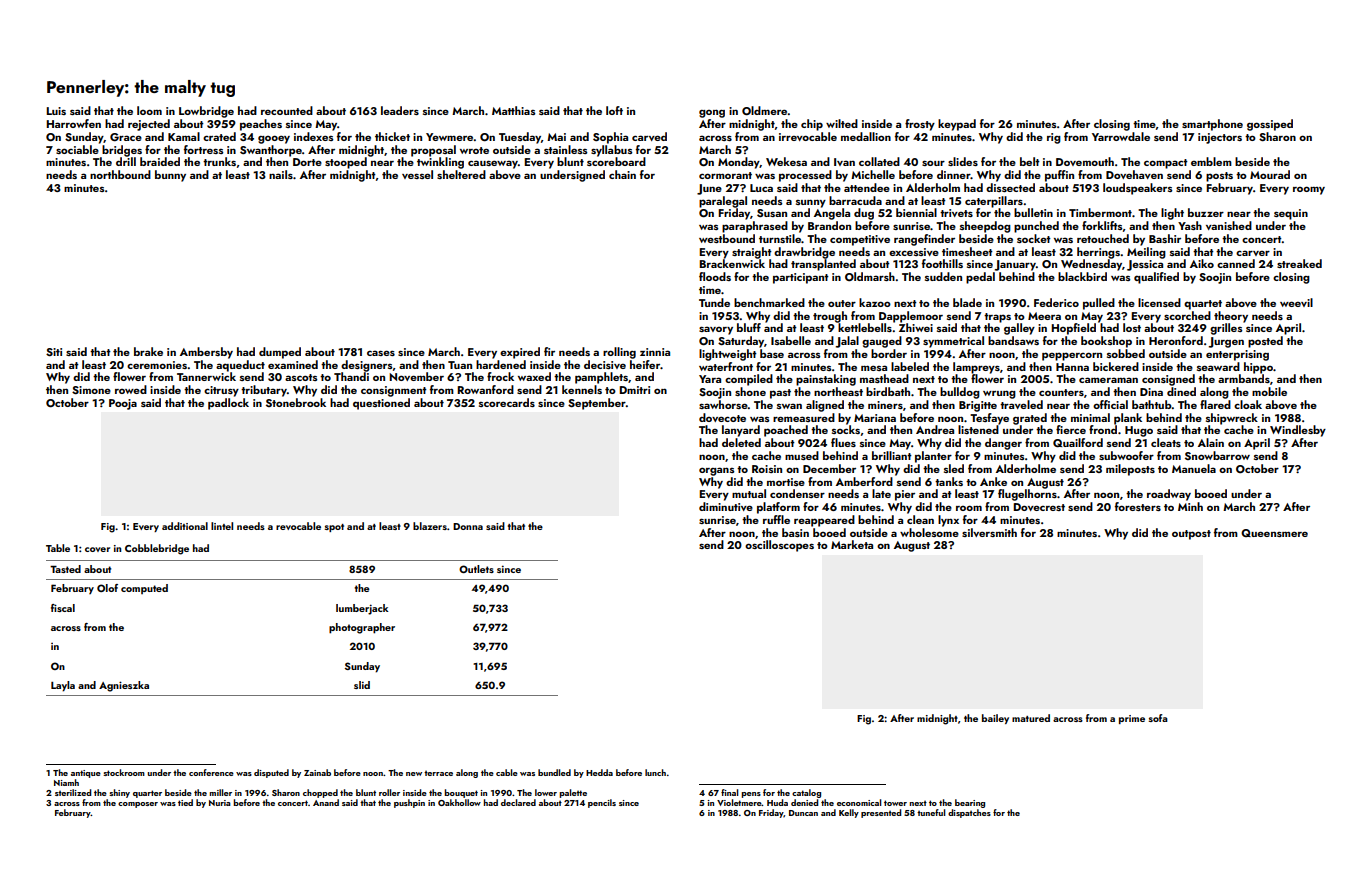 The width and height of the screenshot is (1372, 887). What do you see at coordinates (1274, 533) in the screenshot?
I see `Queensmere` at bounding box center [1274, 533].
